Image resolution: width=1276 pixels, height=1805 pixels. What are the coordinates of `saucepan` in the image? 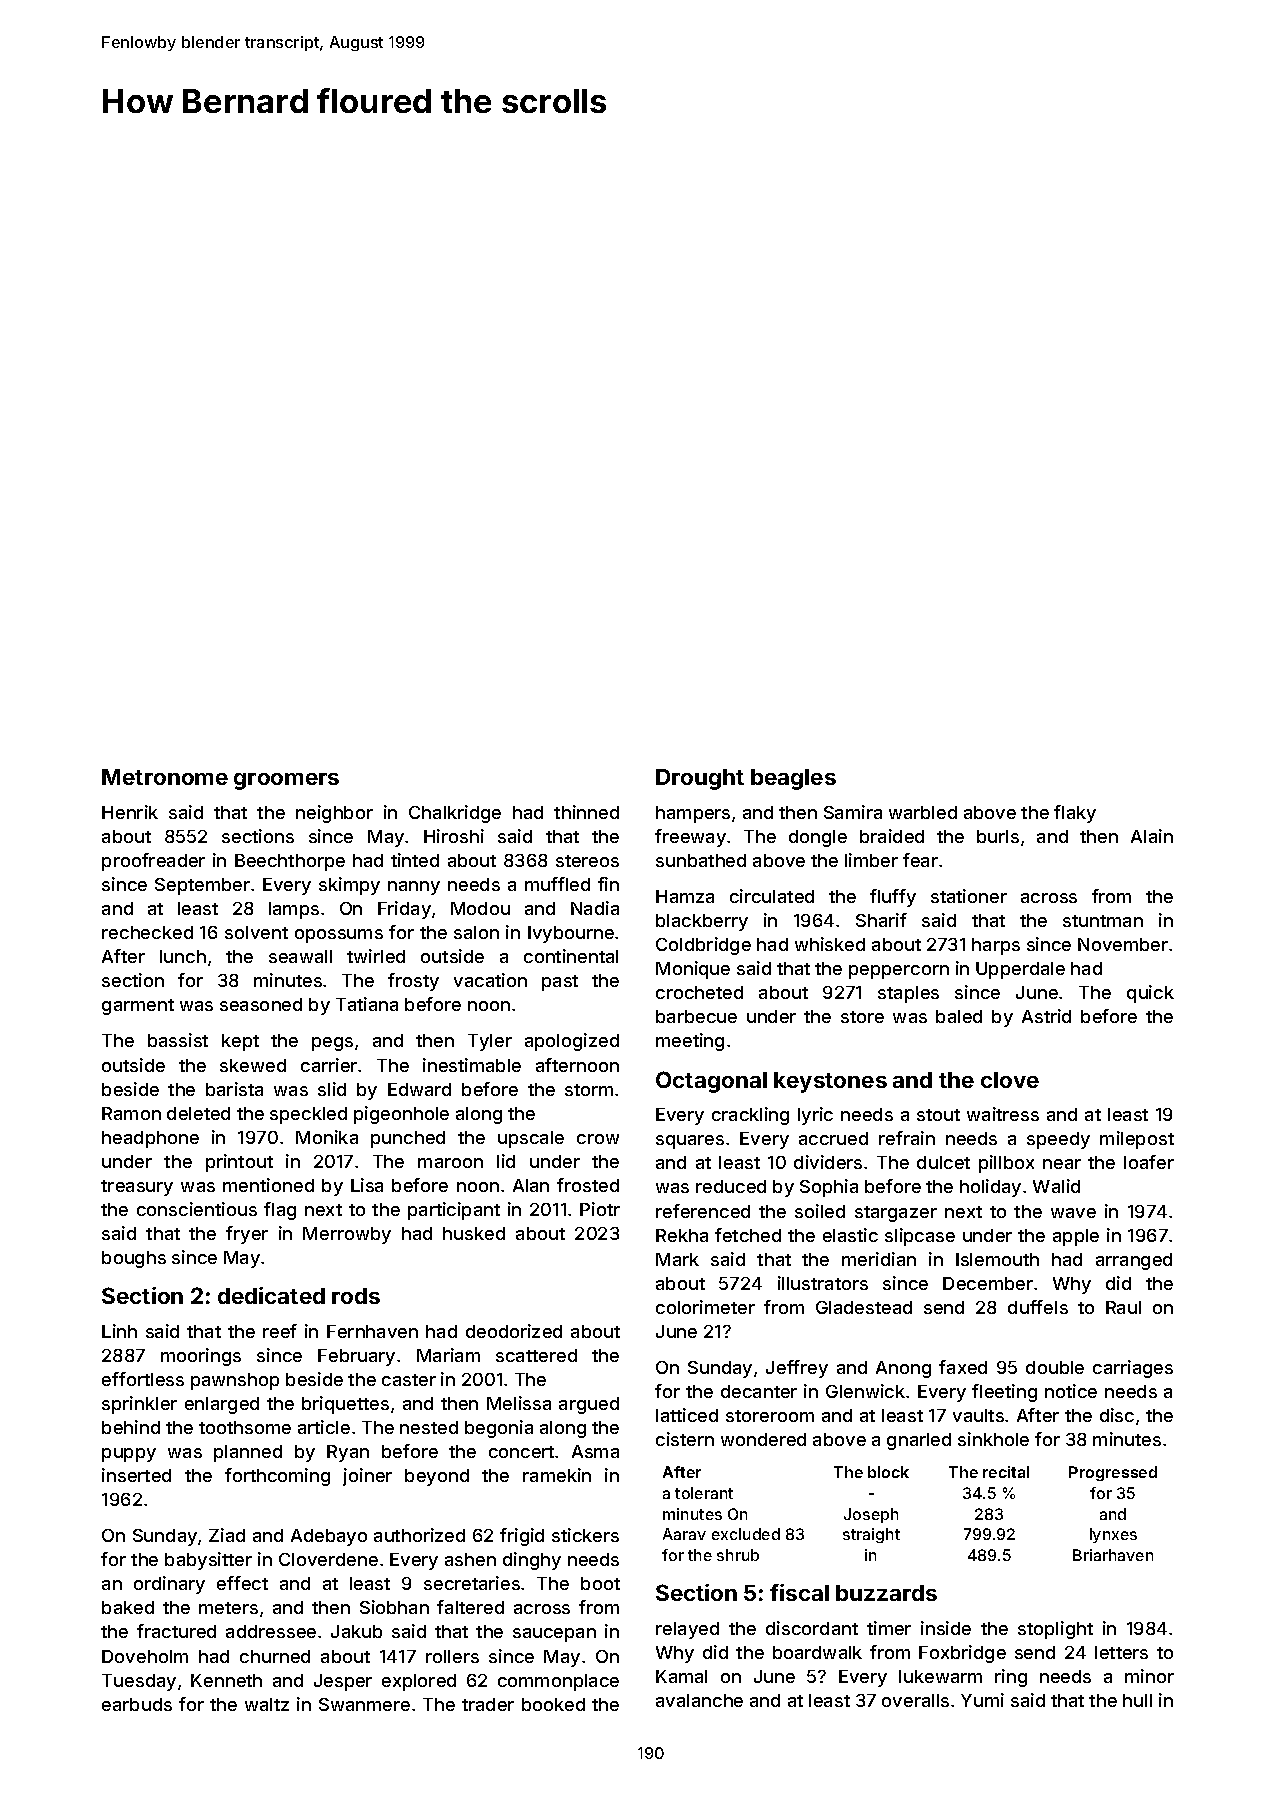 It's located at (554, 1635).
